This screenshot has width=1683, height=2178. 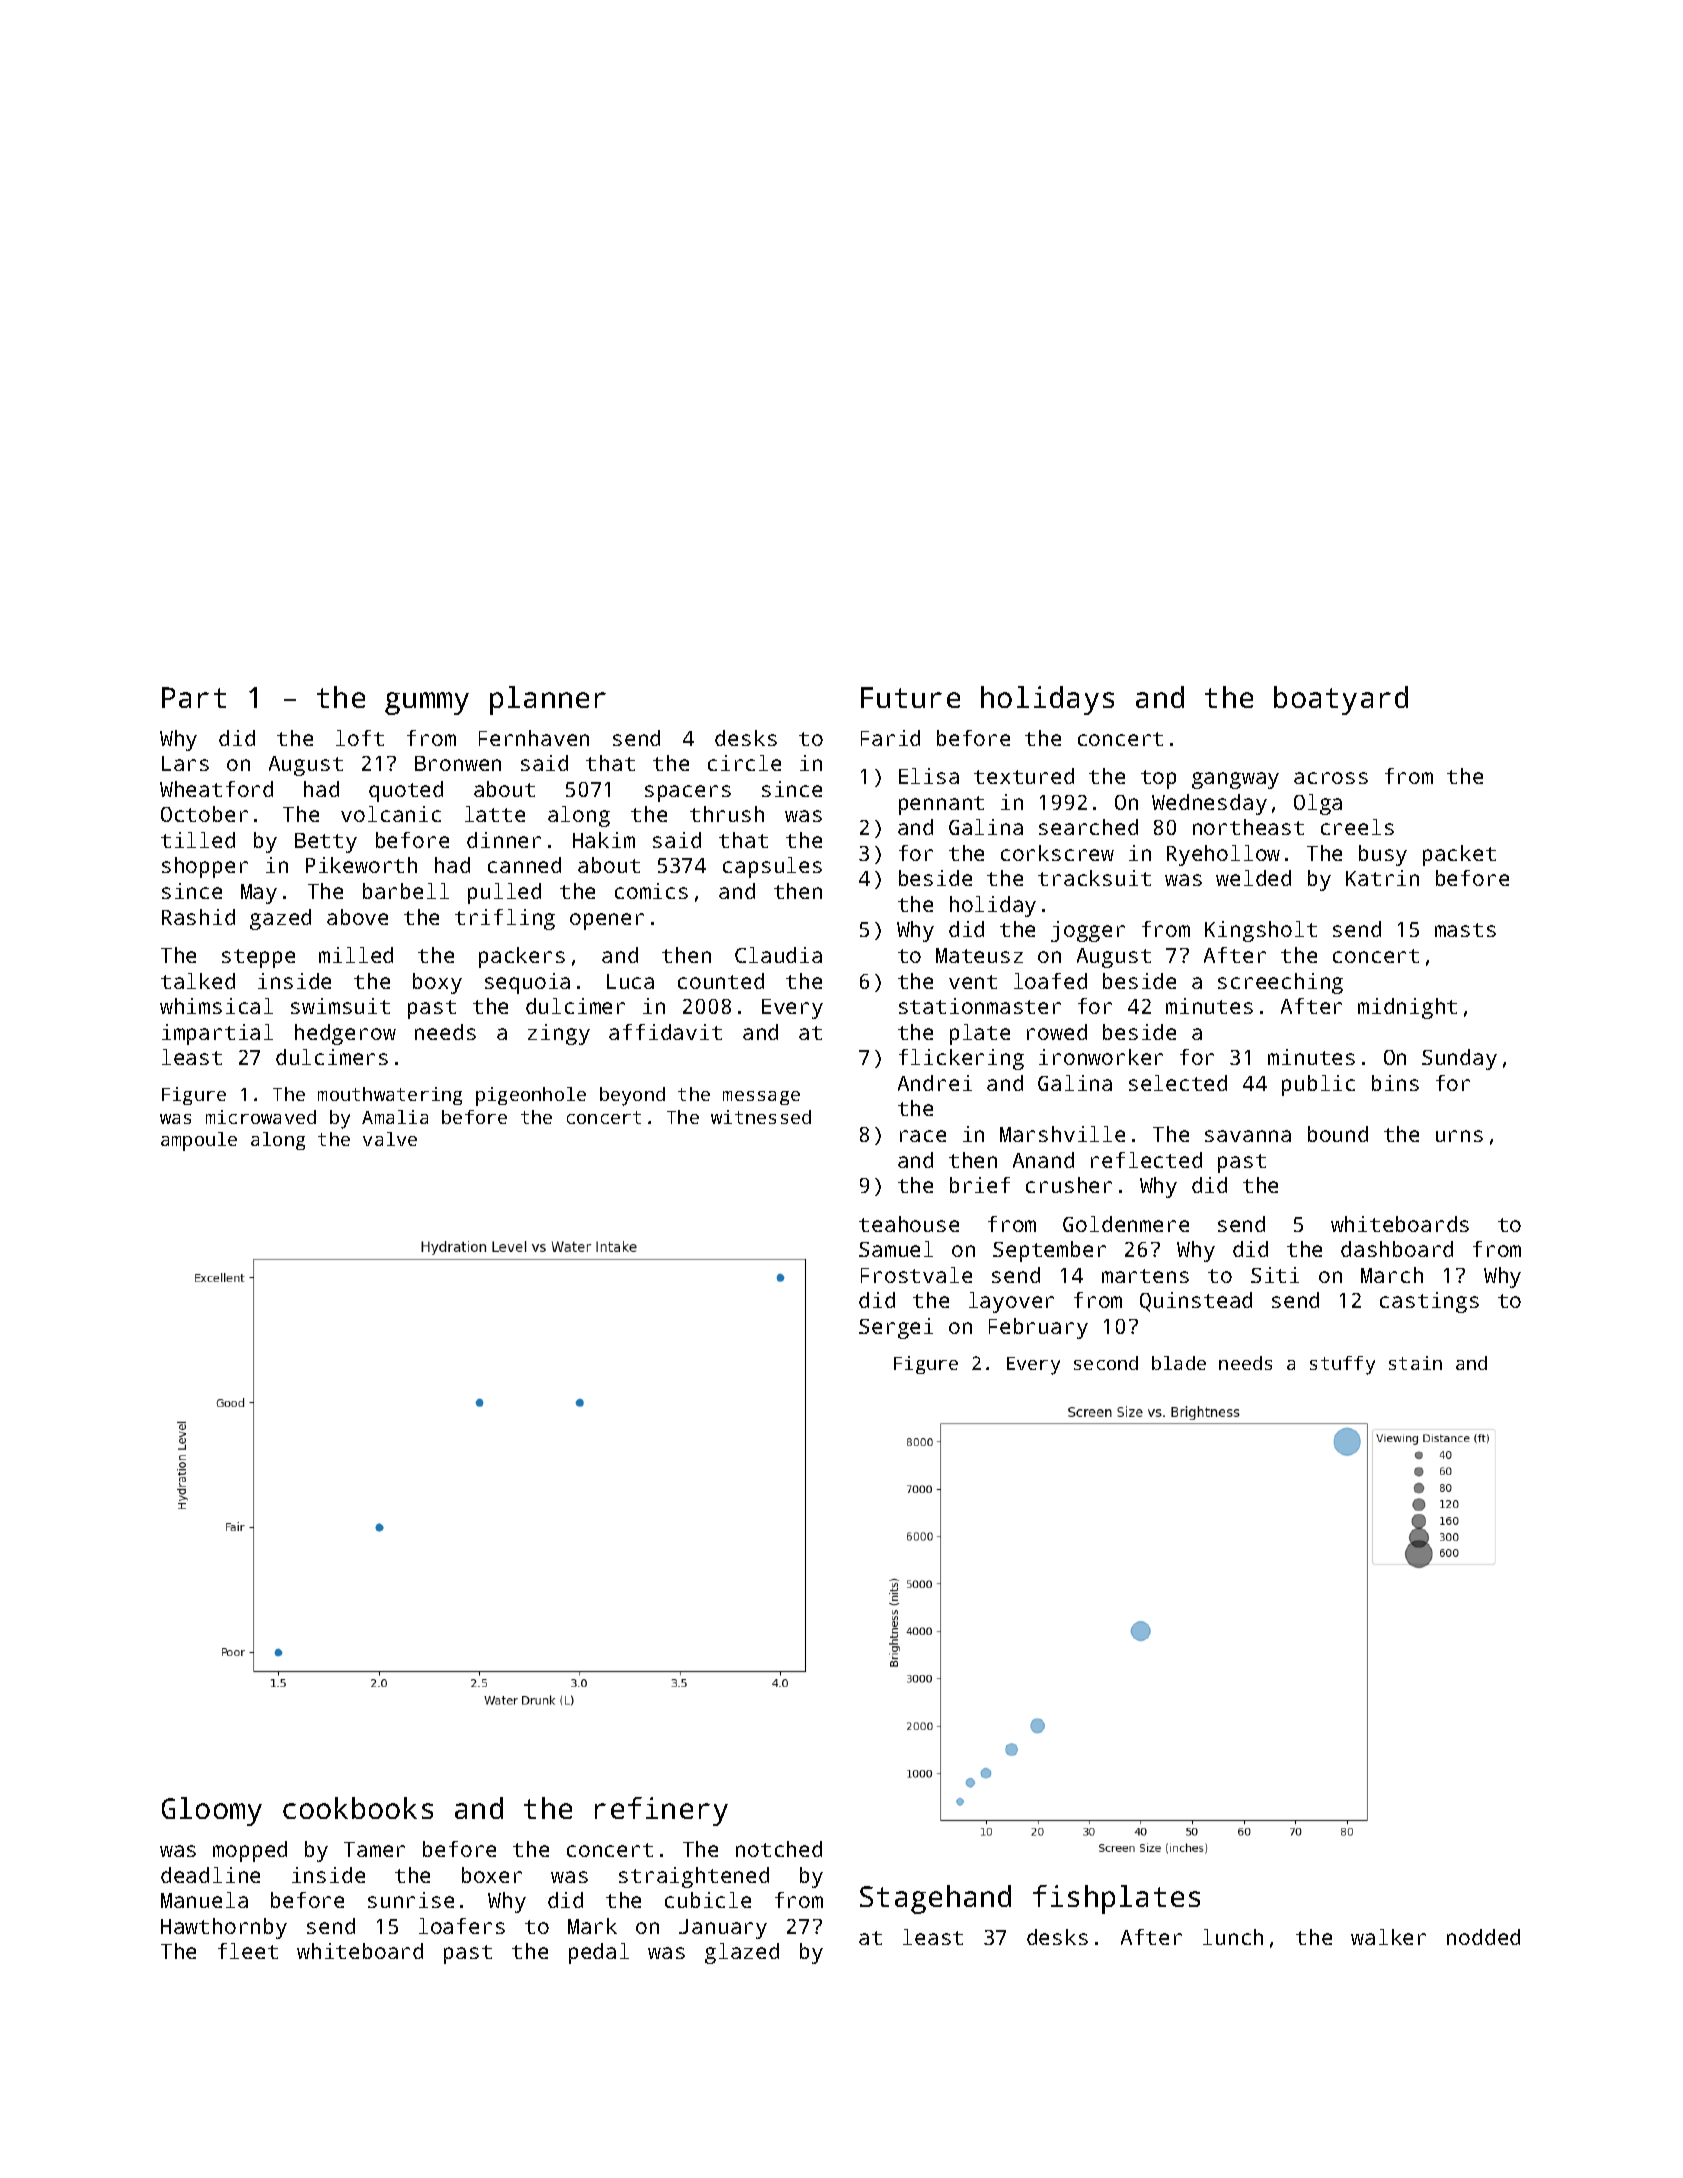 What do you see at coordinates (205, 867) in the screenshot?
I see `shopper` at bounding box center [205, 867].
